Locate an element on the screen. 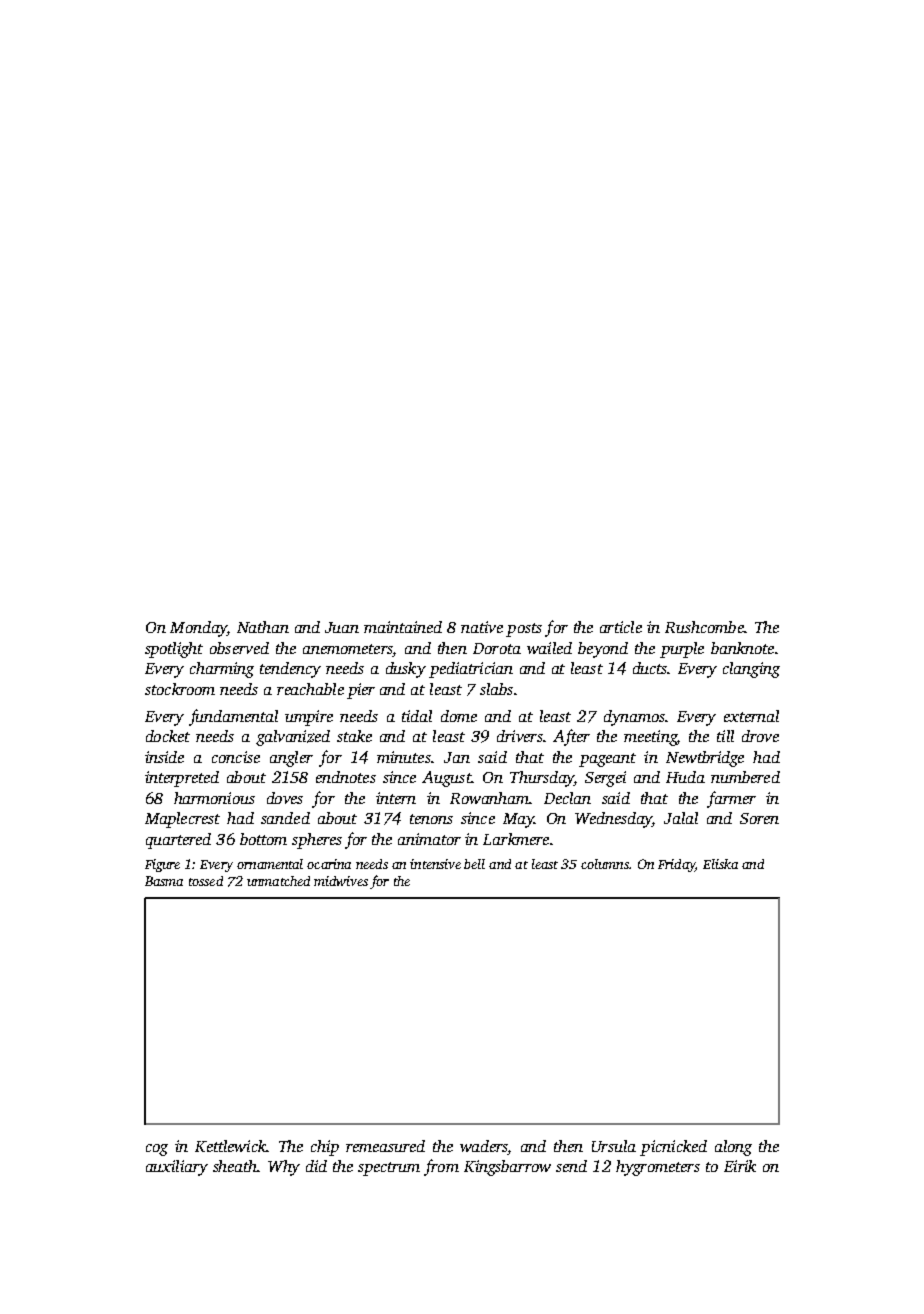 This screenshot has height=1314, width=924. Basma is located at coordinates (164, 881).
